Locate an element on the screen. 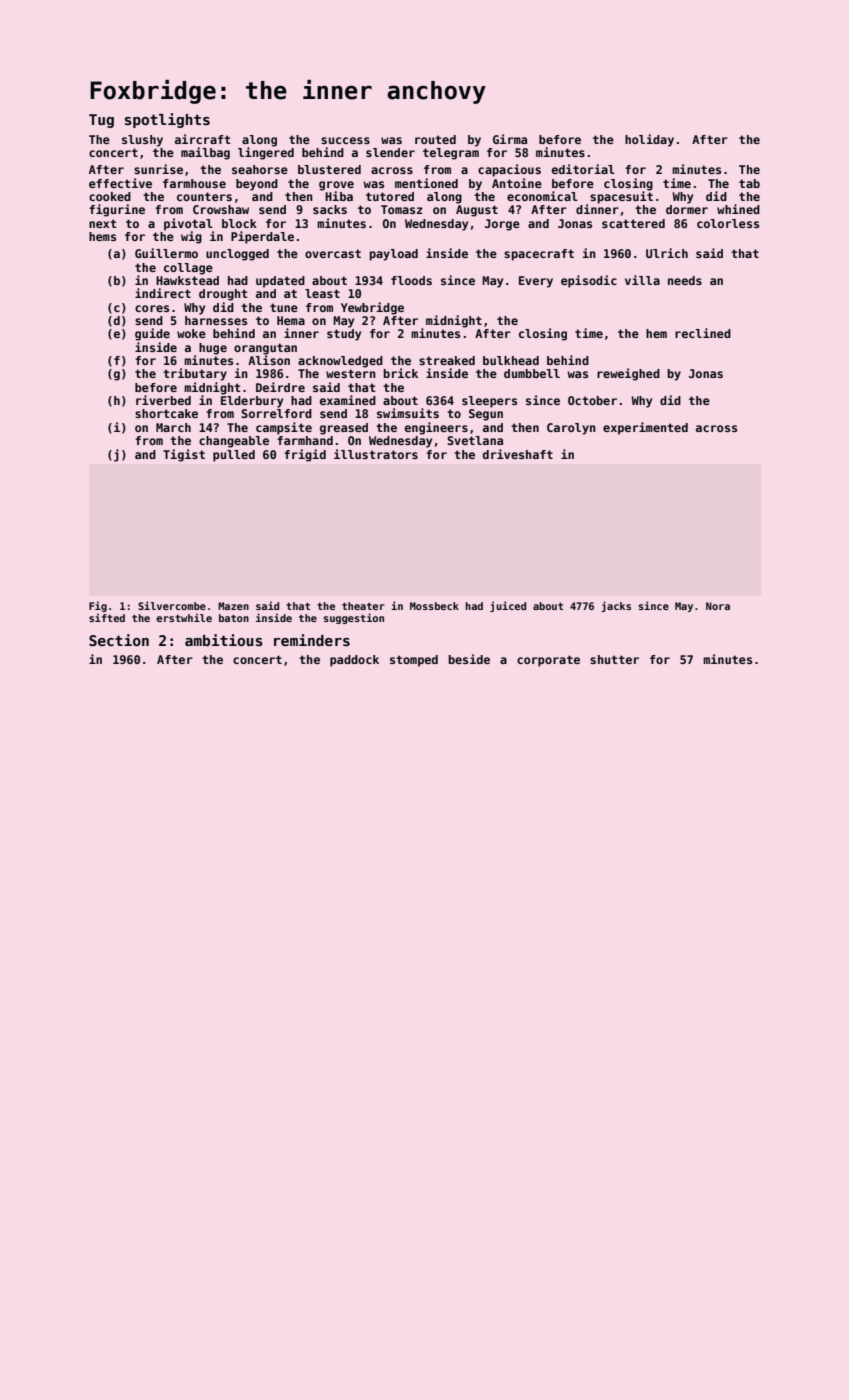  engineers is located at coordinates (436, 428).
